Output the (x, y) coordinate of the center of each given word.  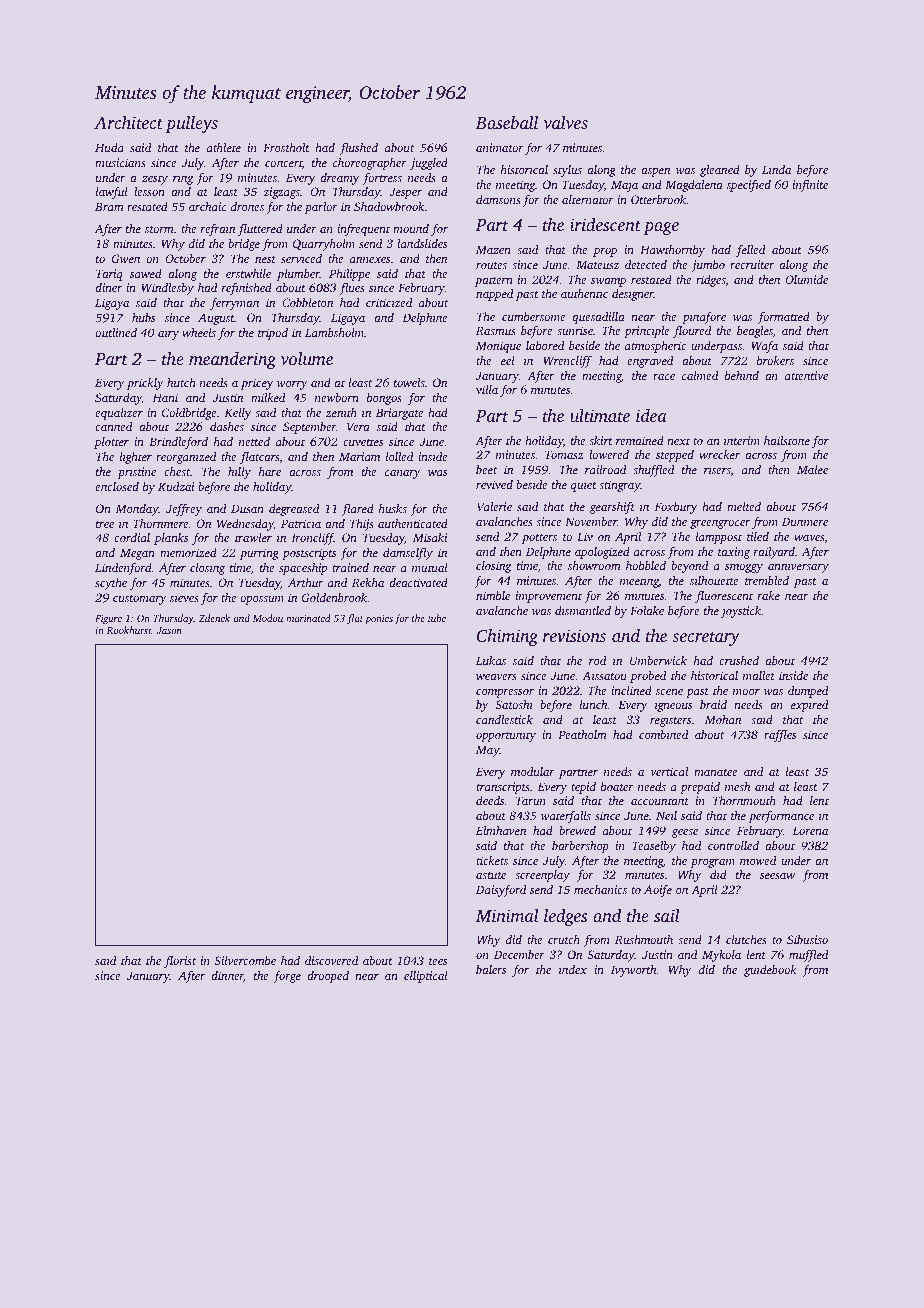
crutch (564, 939)
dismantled (583, 610)
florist (180, 962)
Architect (128, 122)
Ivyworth (634, 971)
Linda (776, 169)
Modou (268, 618)
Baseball (507, 122)
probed (648, 677)
